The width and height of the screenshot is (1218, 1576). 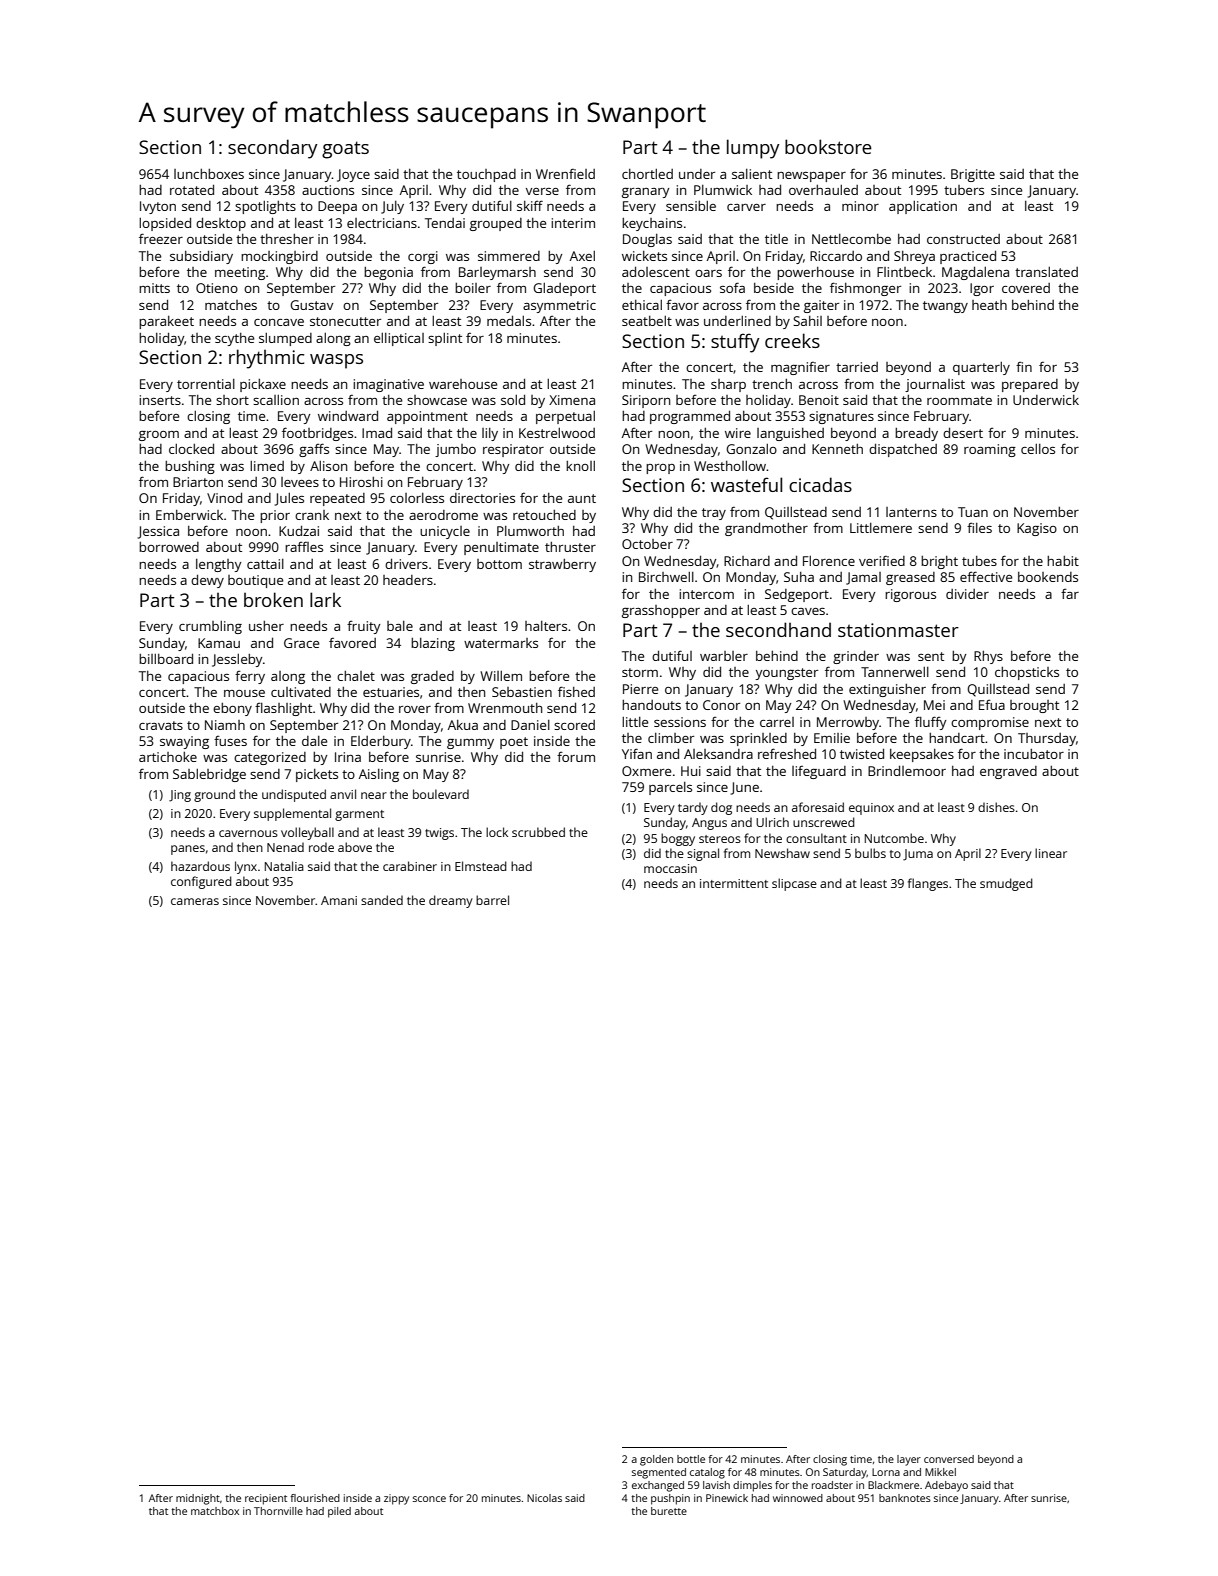 What do you see at coordinates (244, 693) in the screenshot?
I see `mouse` at bounding box center [244, 693].
